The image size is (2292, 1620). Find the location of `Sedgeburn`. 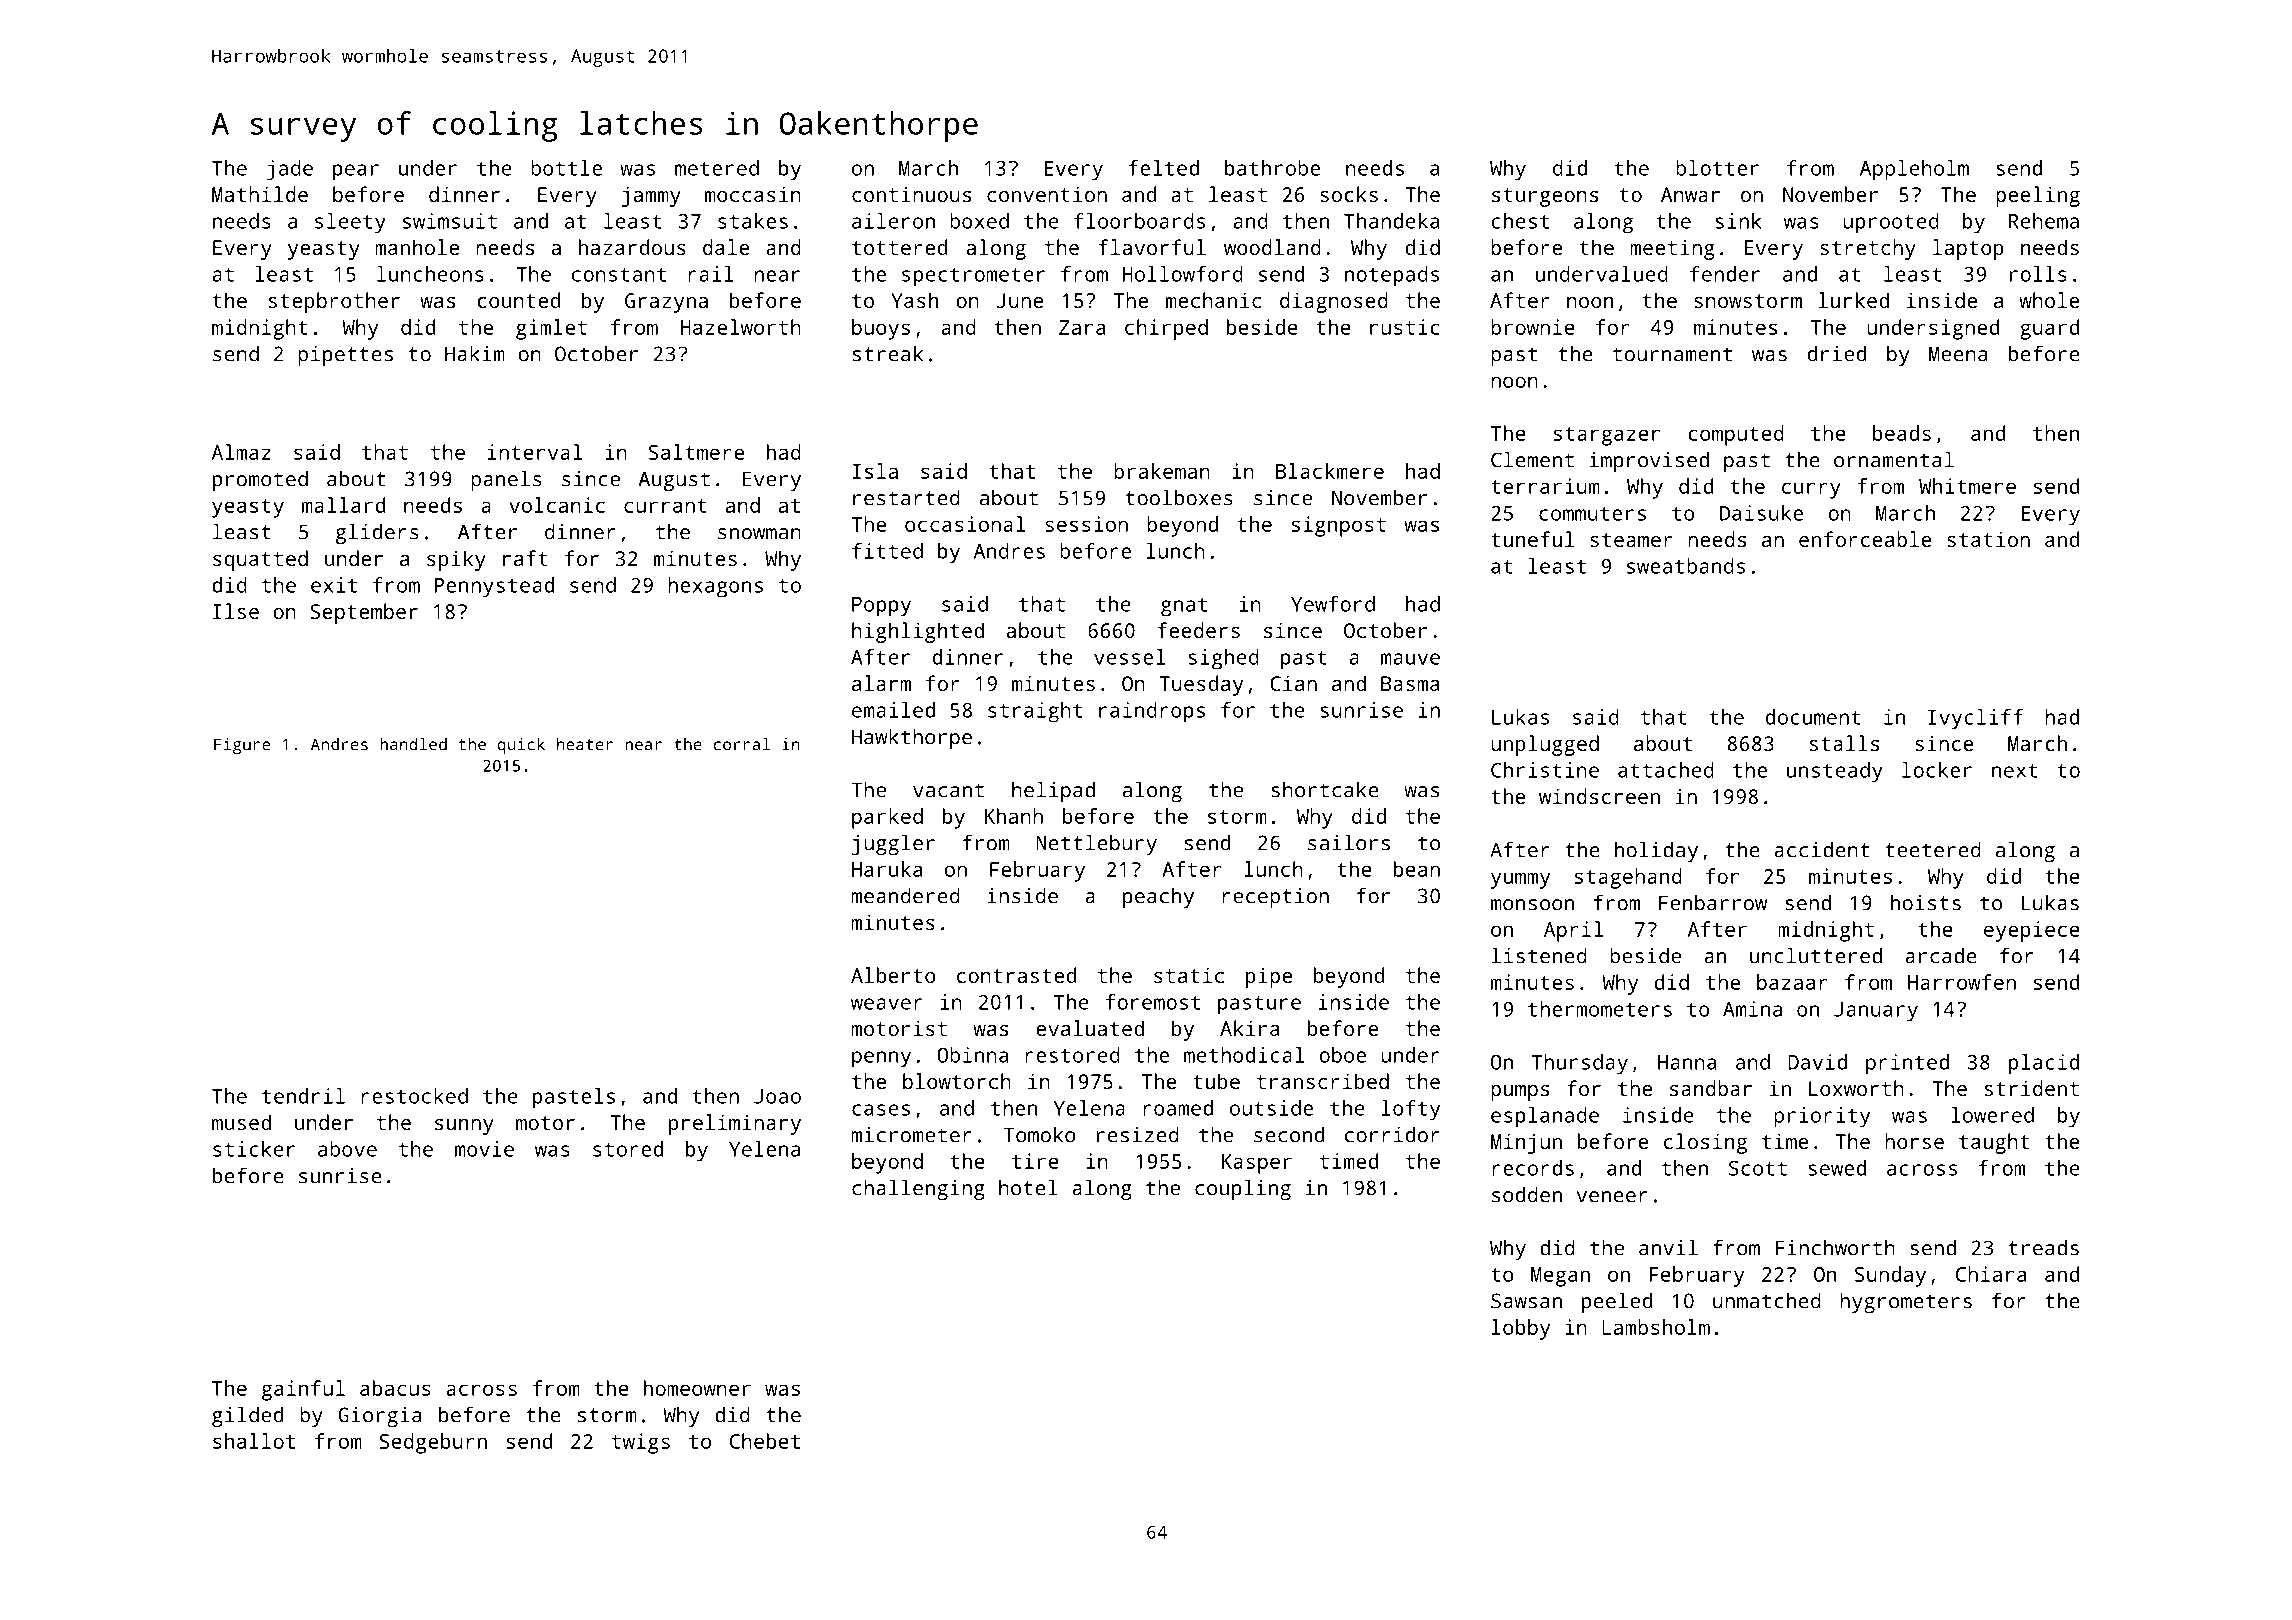

Sedgeburn is located at coordinates (433, 1443).
